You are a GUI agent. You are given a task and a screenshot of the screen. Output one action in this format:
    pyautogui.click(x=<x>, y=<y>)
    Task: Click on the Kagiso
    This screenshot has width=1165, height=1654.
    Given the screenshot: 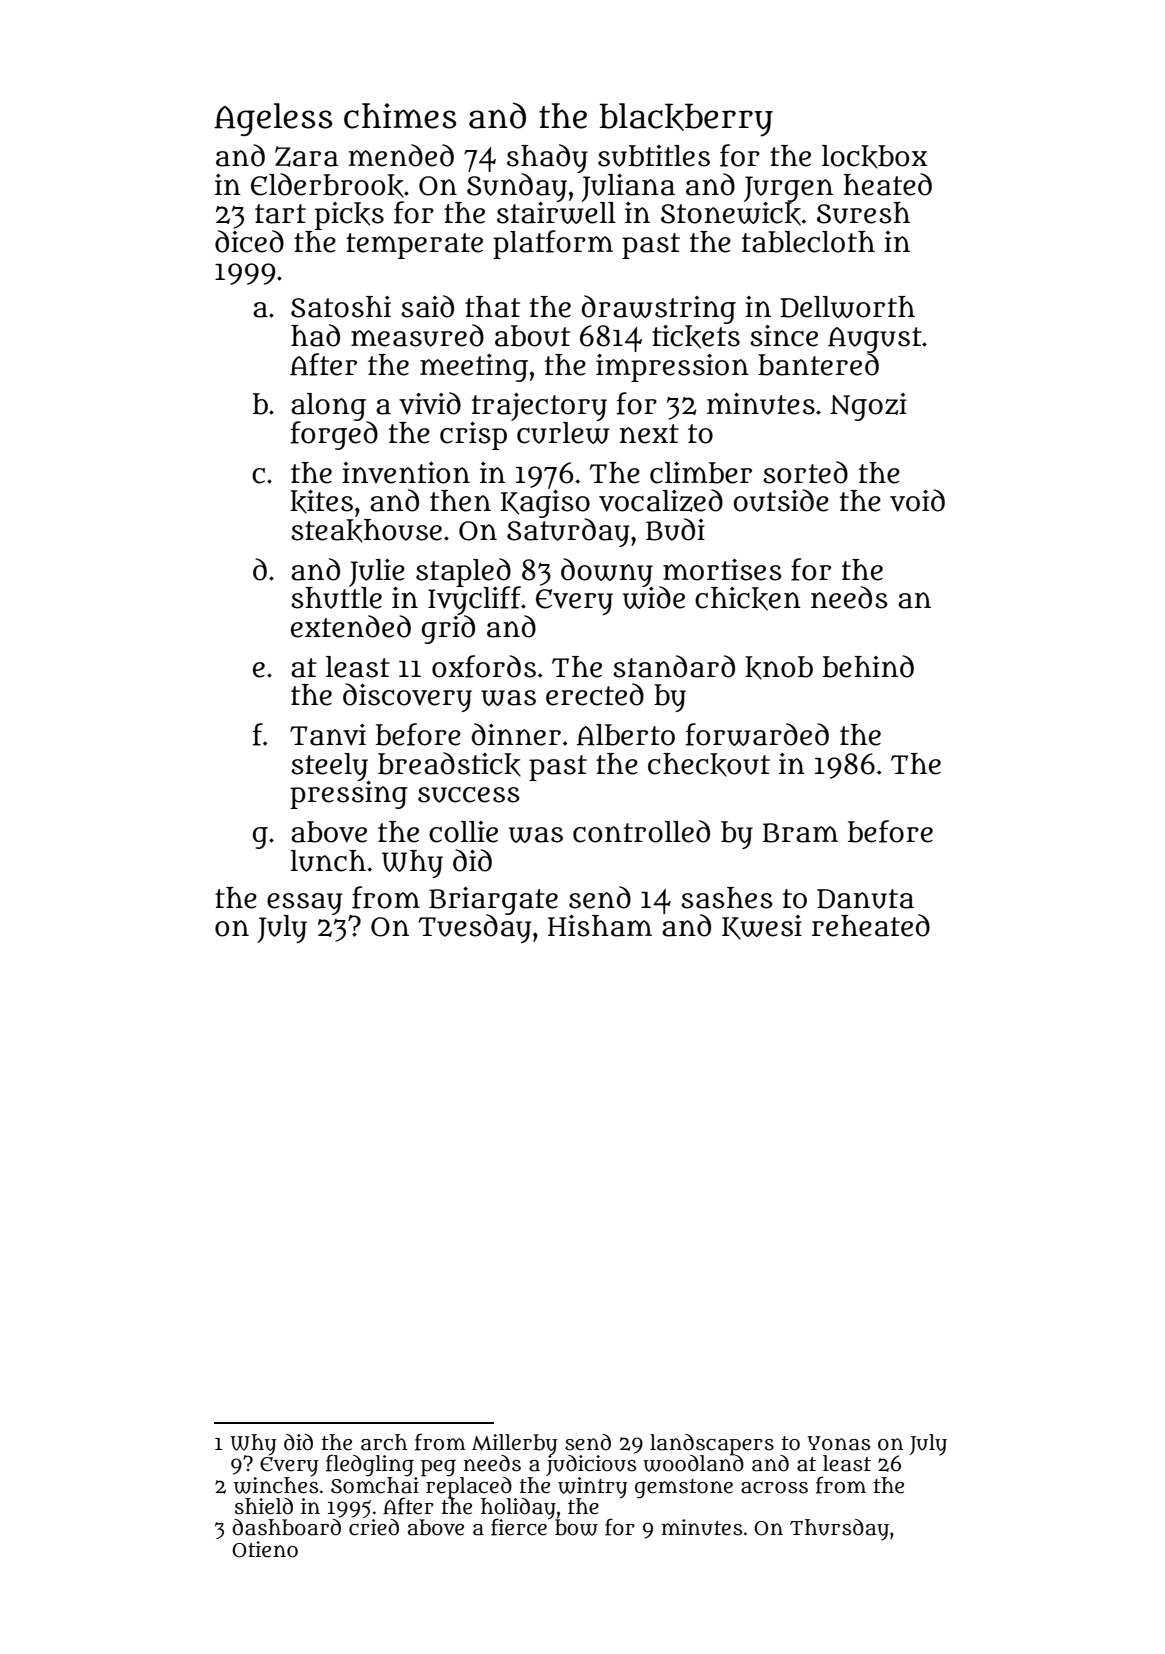 What is the action you would take?
    pyautogui.click(x=545, y=504)
